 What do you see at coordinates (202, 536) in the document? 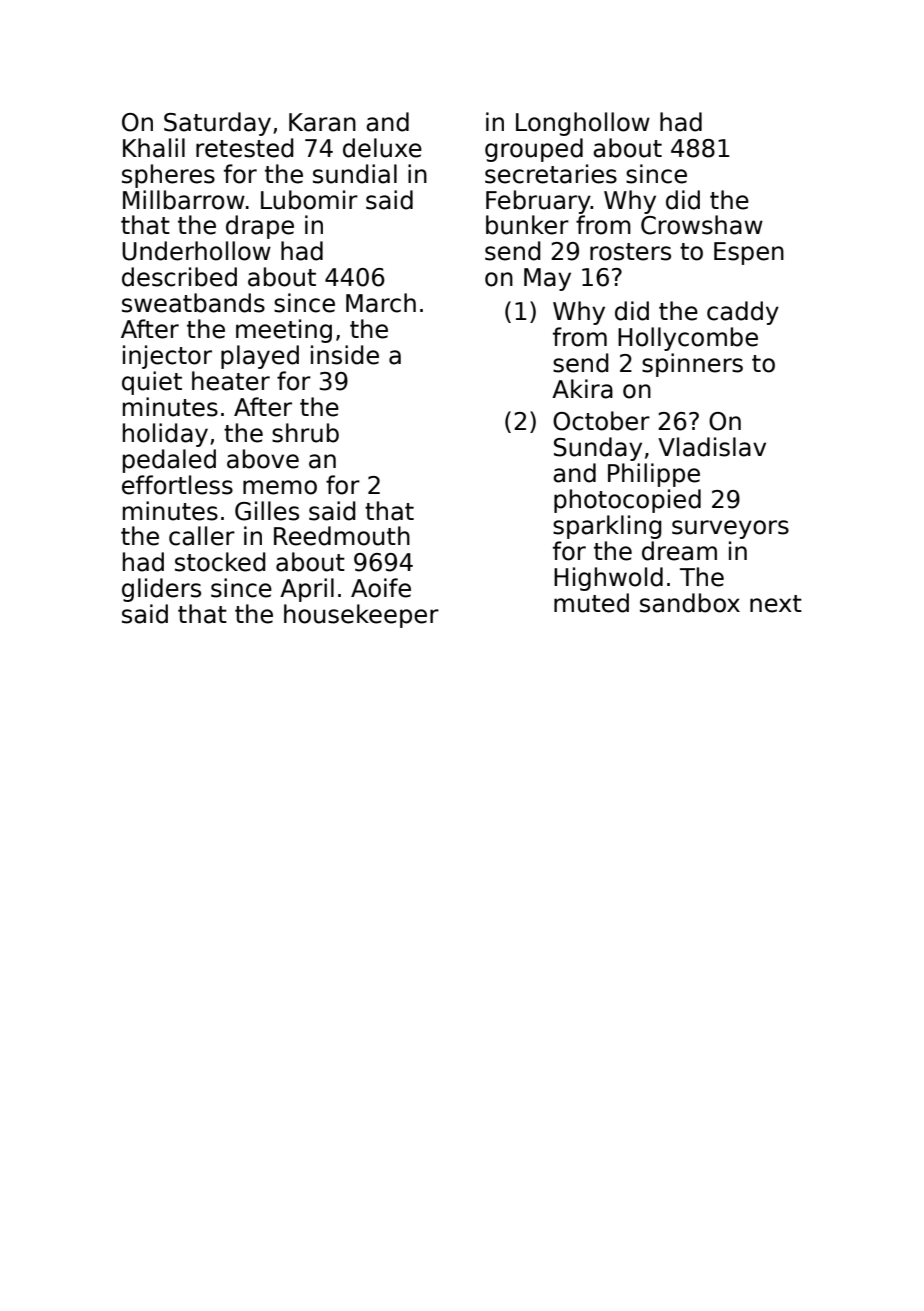
I see `caller` at bounding box center [202, 536].
